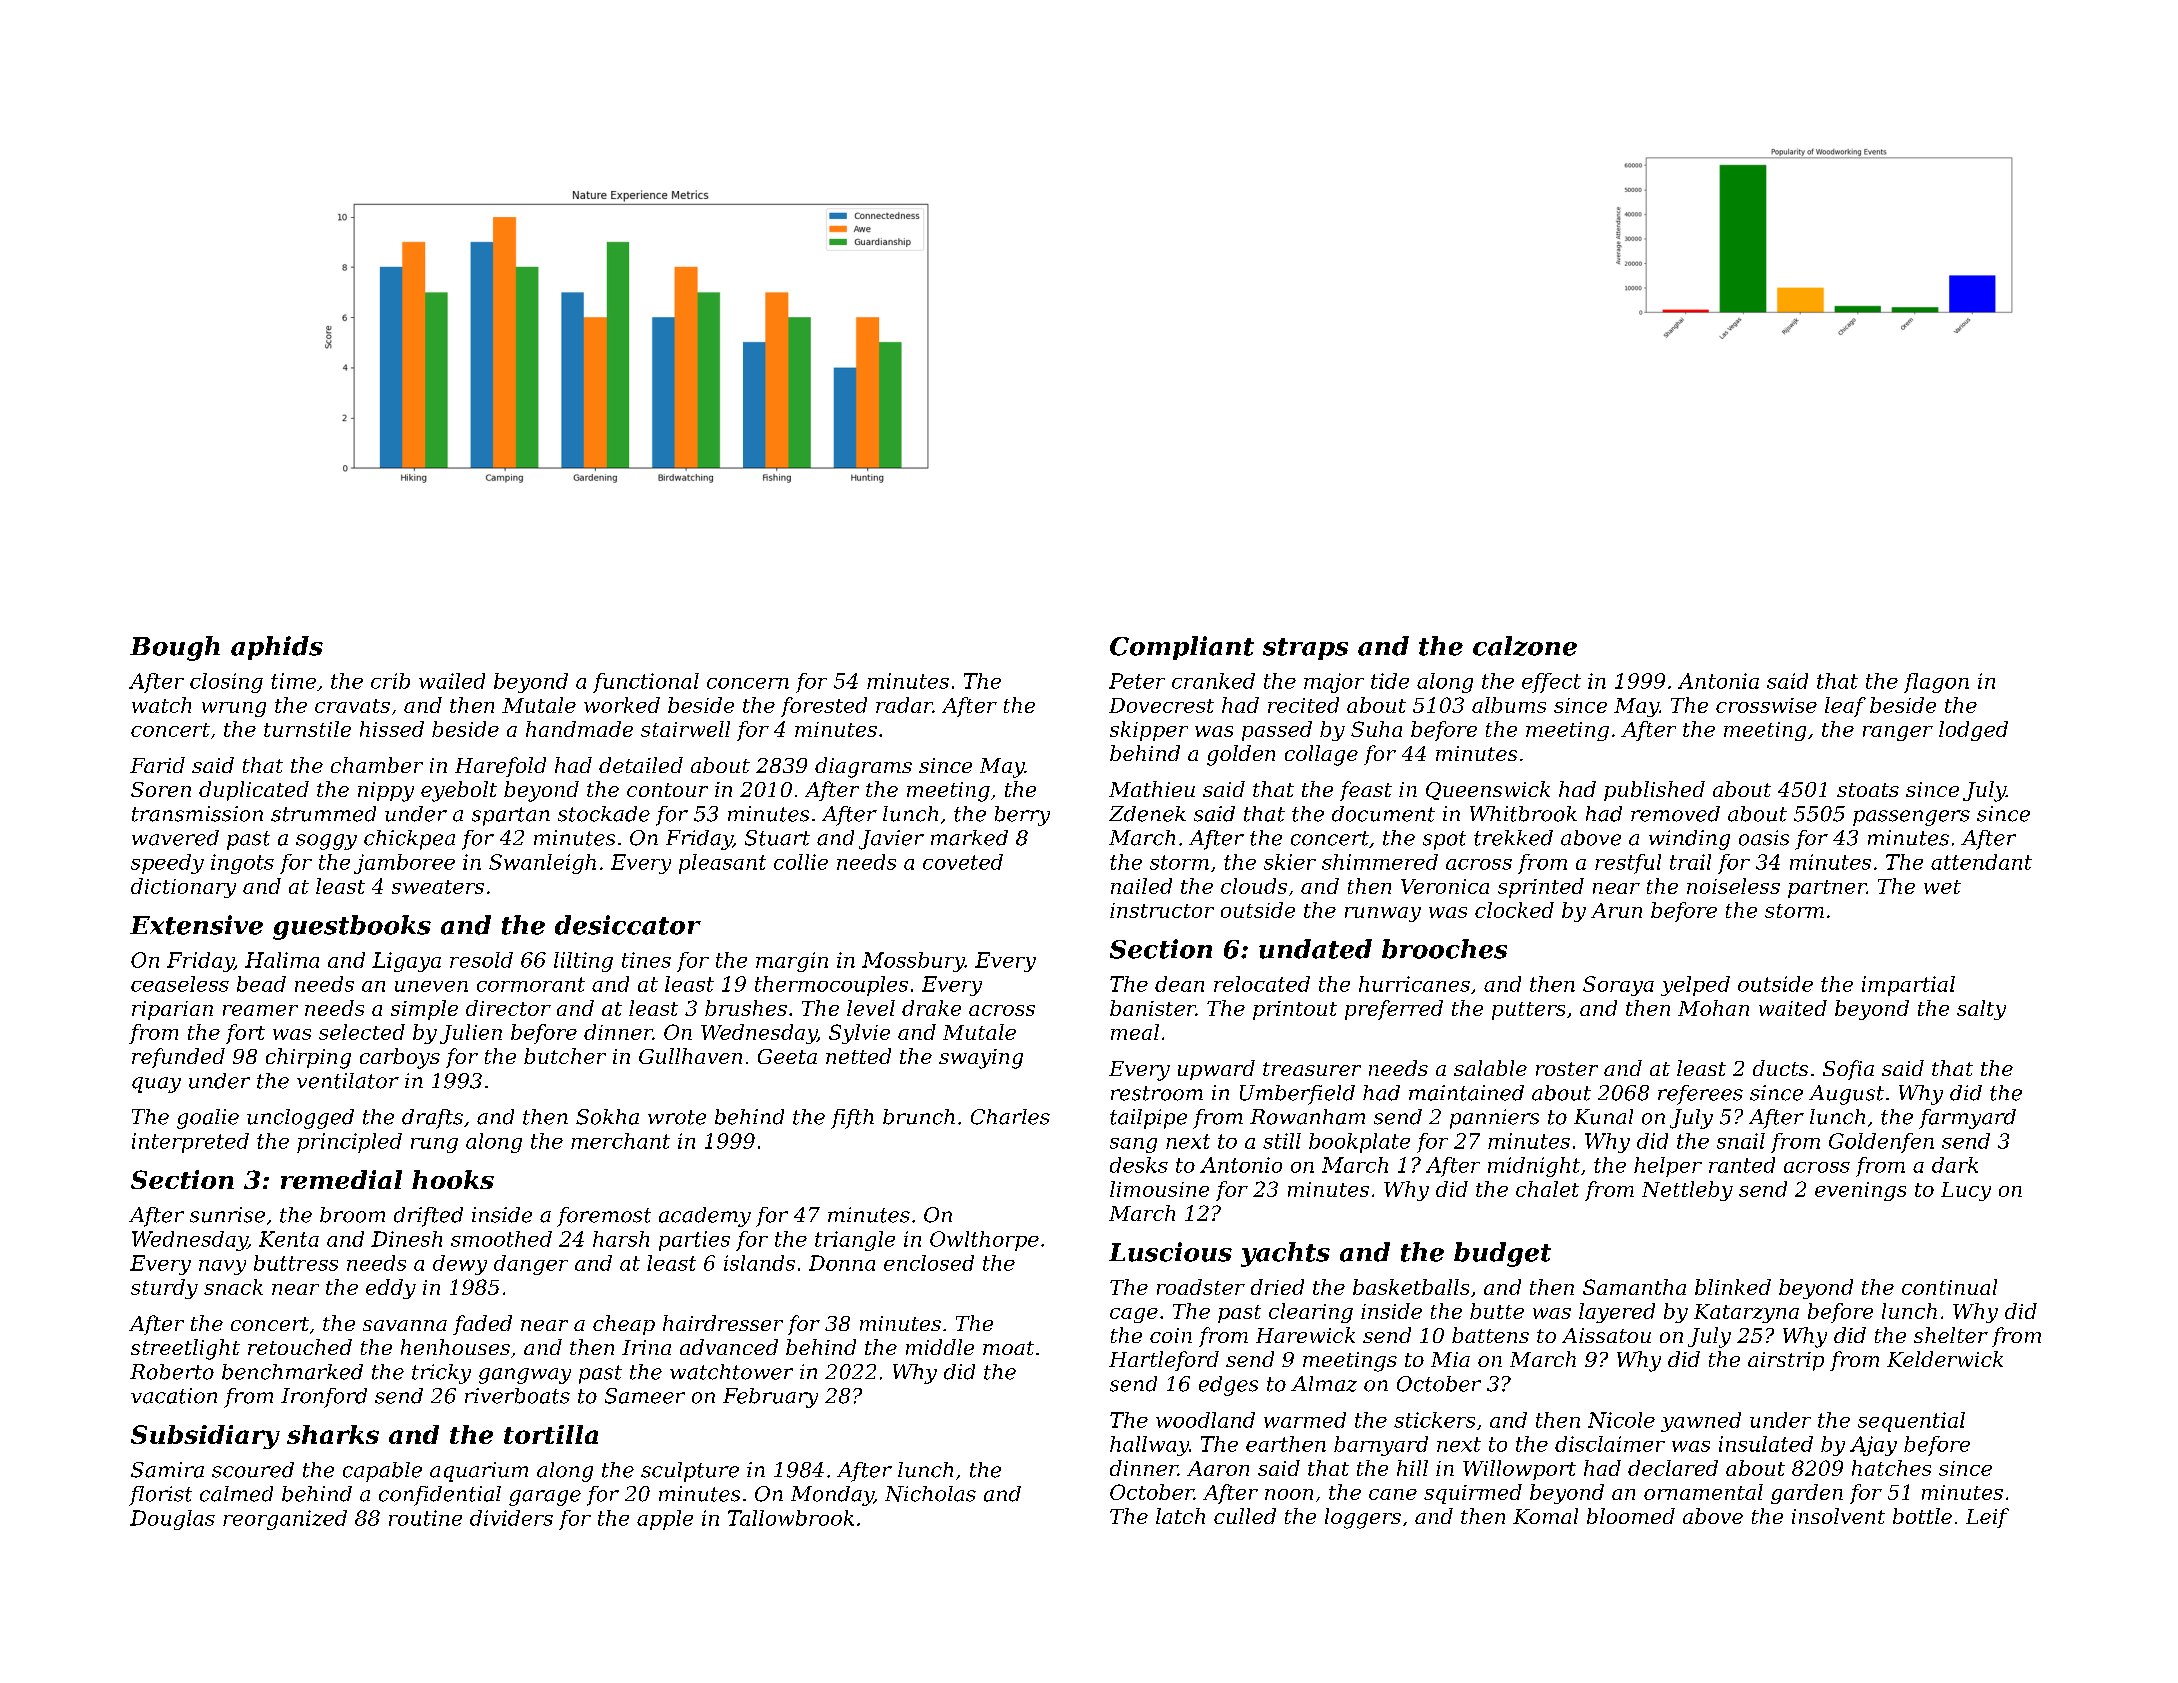  What do you see at coordinates (913, 962) in the document?
I see `Mossbury` at bounding box center [913, 962].
